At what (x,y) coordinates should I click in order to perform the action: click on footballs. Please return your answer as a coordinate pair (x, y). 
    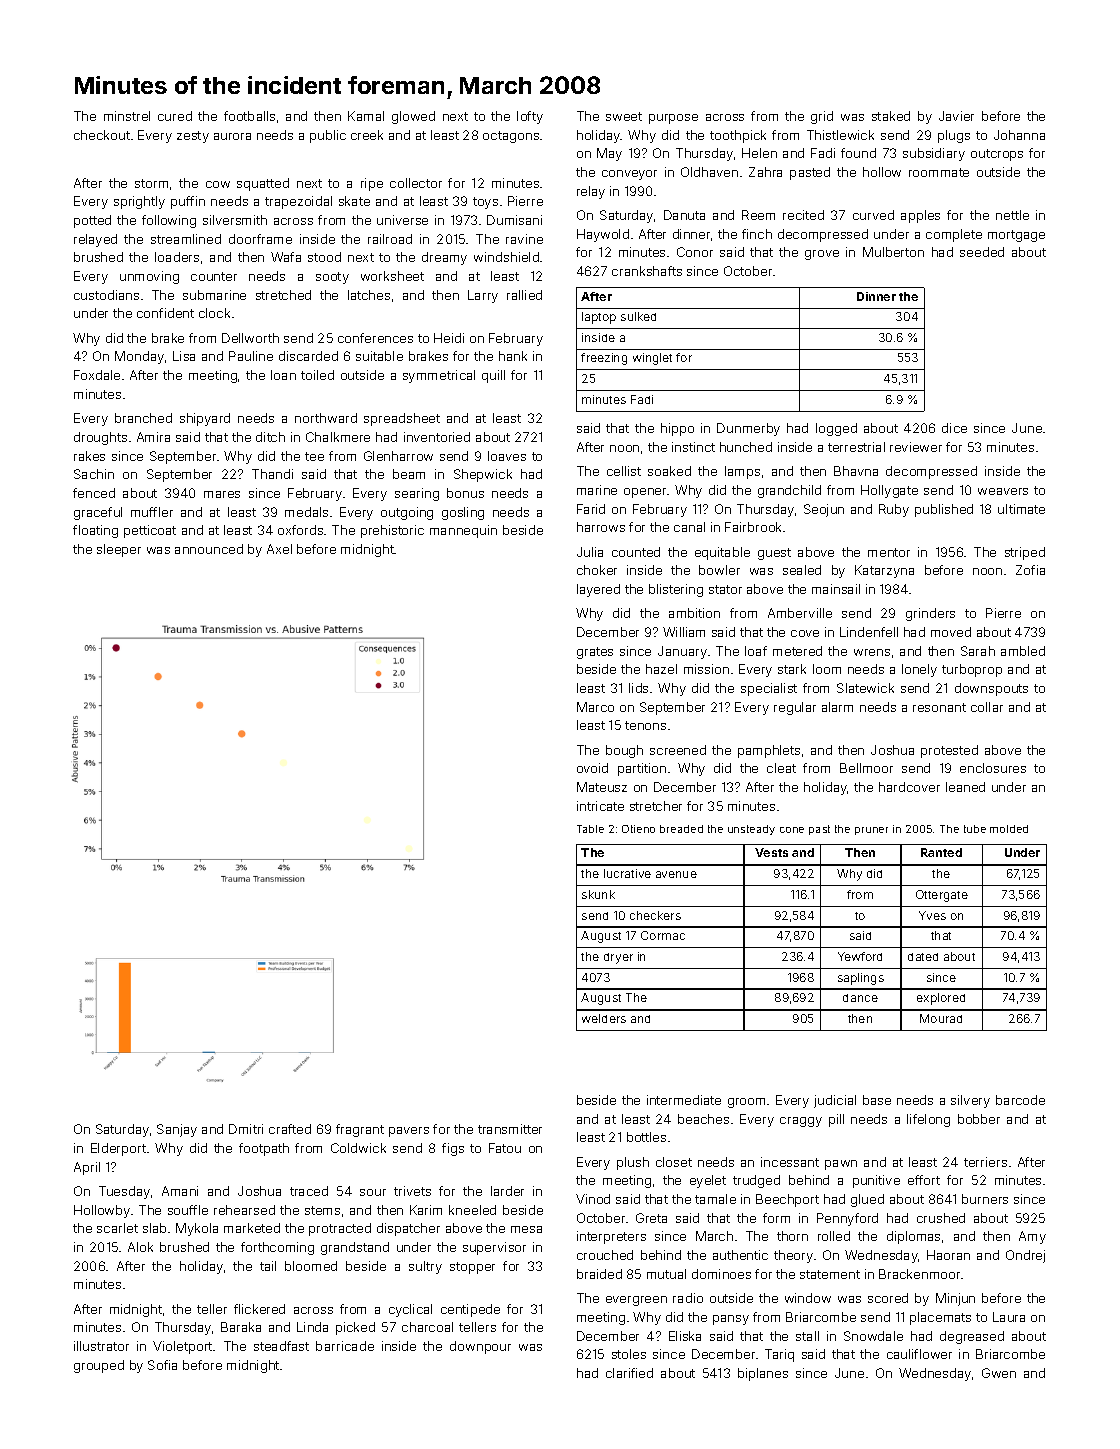
    Looking at the image, I should click on (249, 116).
